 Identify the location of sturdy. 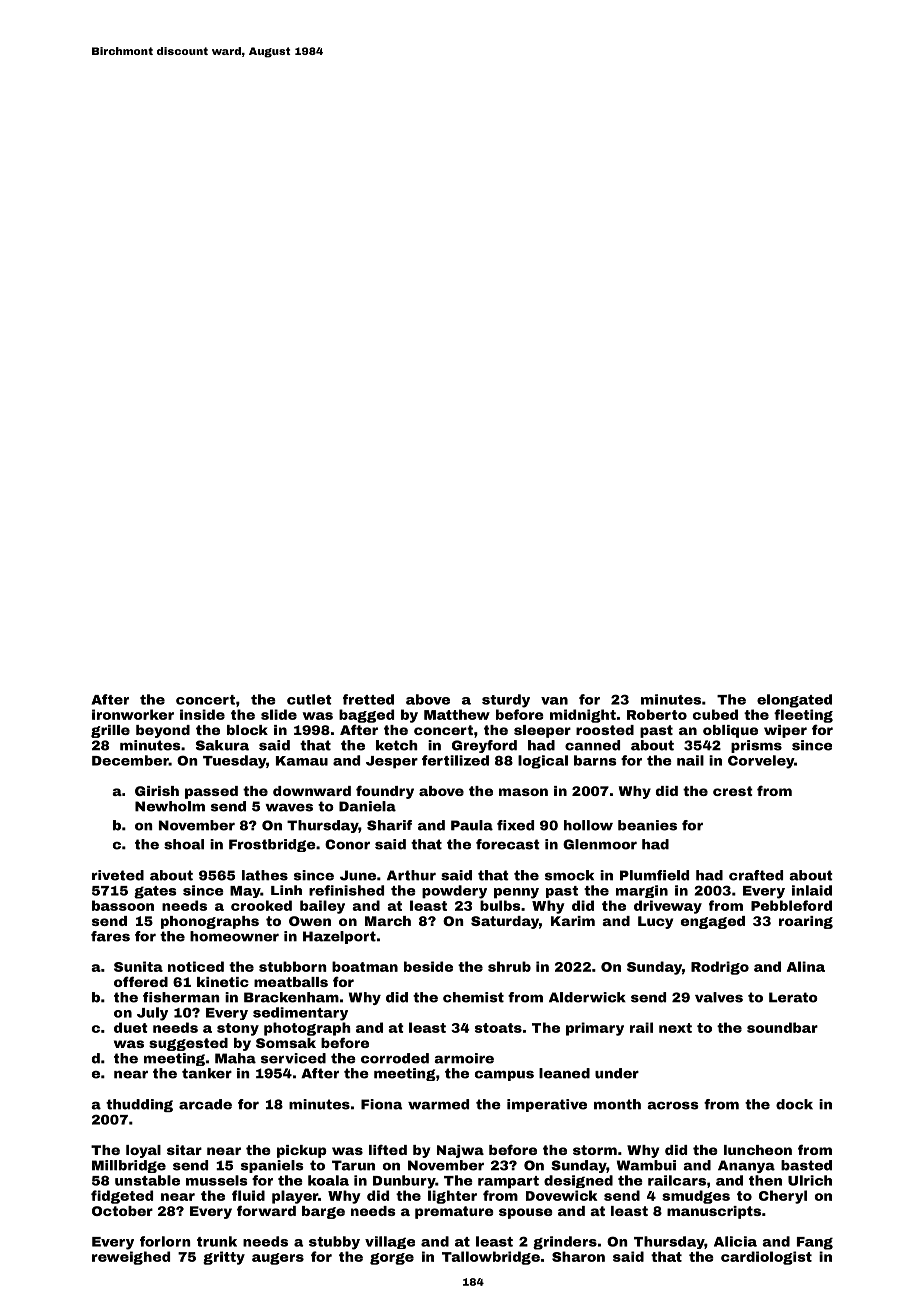
(506, 701).
